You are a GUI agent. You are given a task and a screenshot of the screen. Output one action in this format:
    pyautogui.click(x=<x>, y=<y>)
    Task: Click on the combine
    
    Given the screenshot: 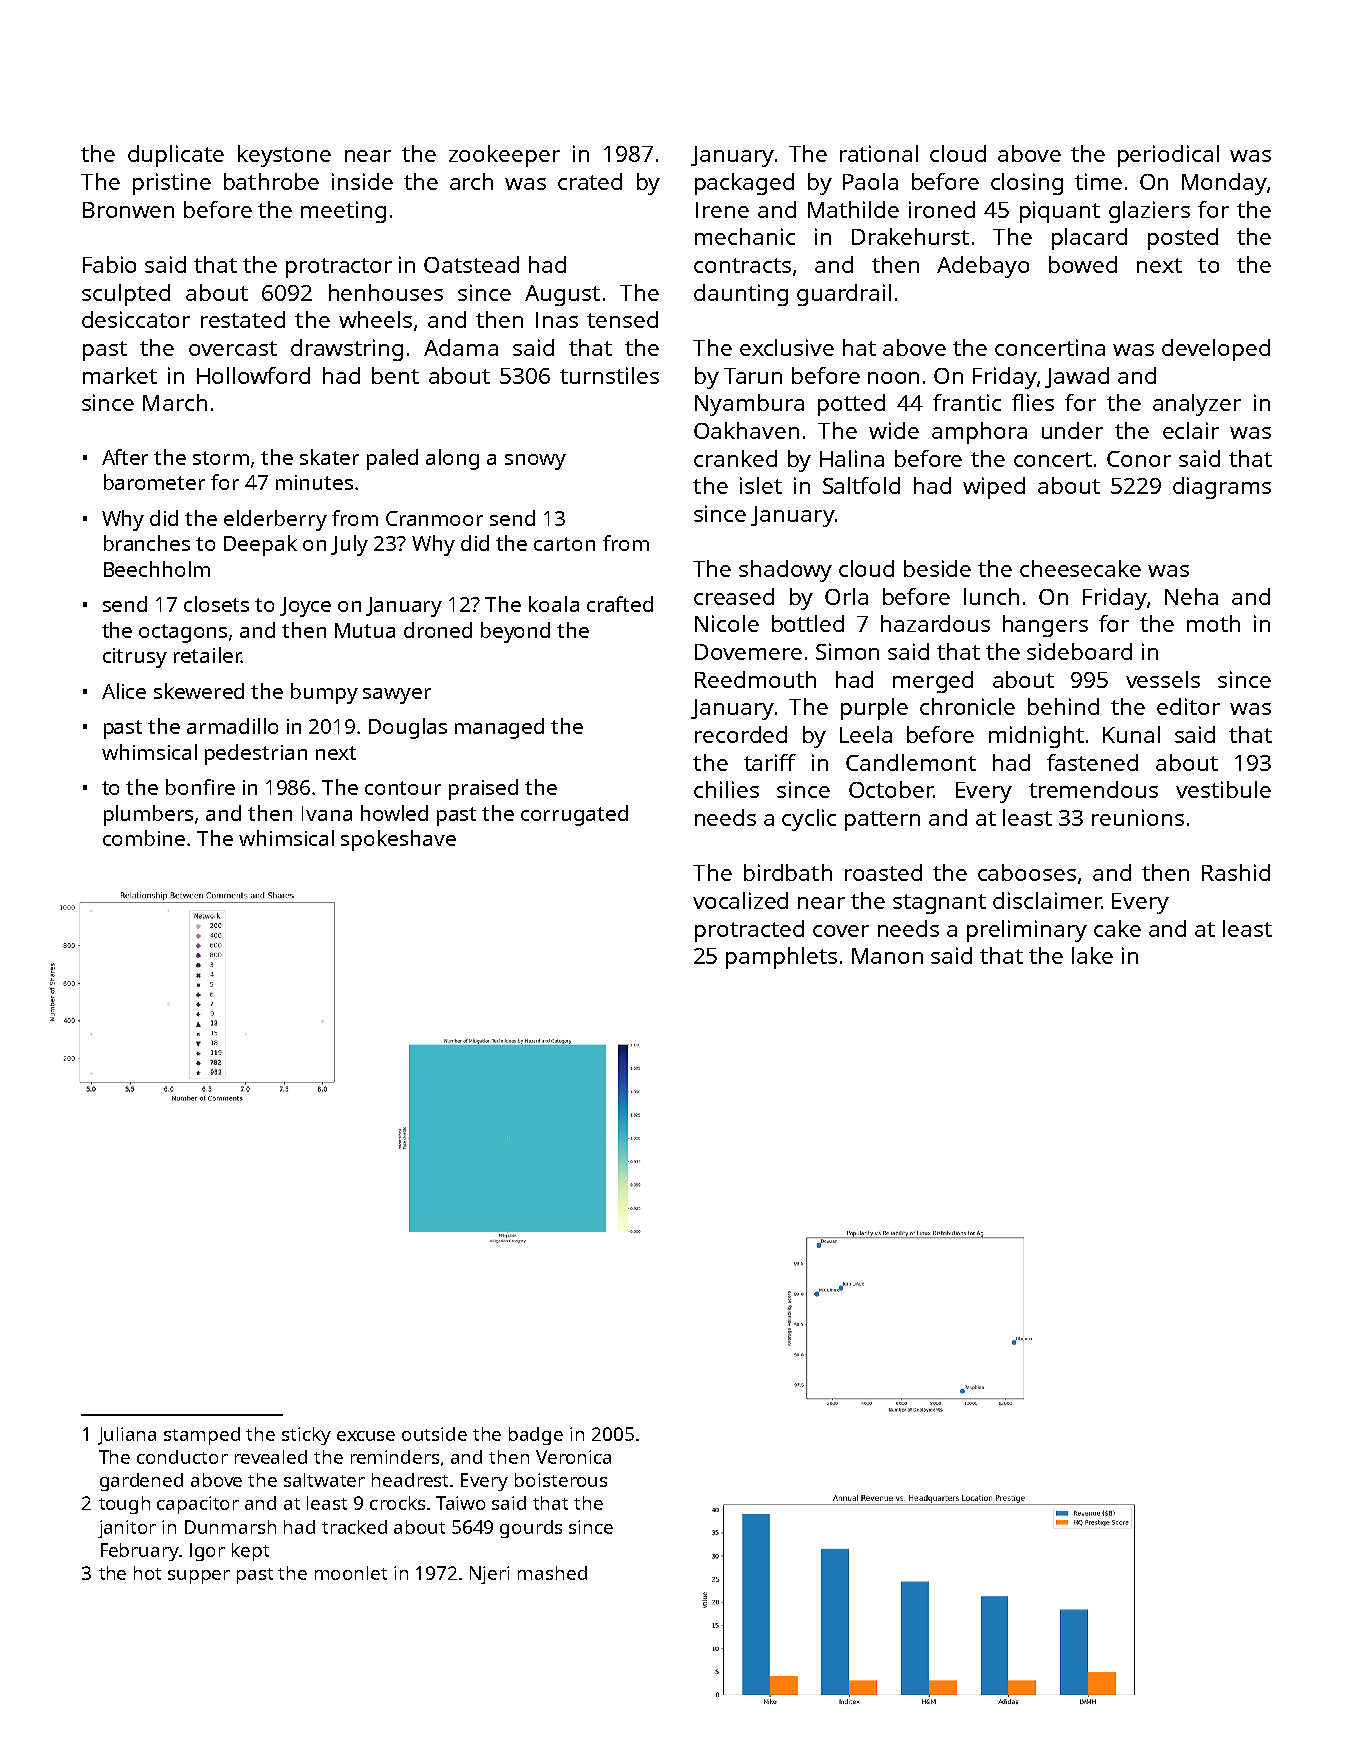 What is the action you would take?
    pyautogui.click(x=144, y=838)
